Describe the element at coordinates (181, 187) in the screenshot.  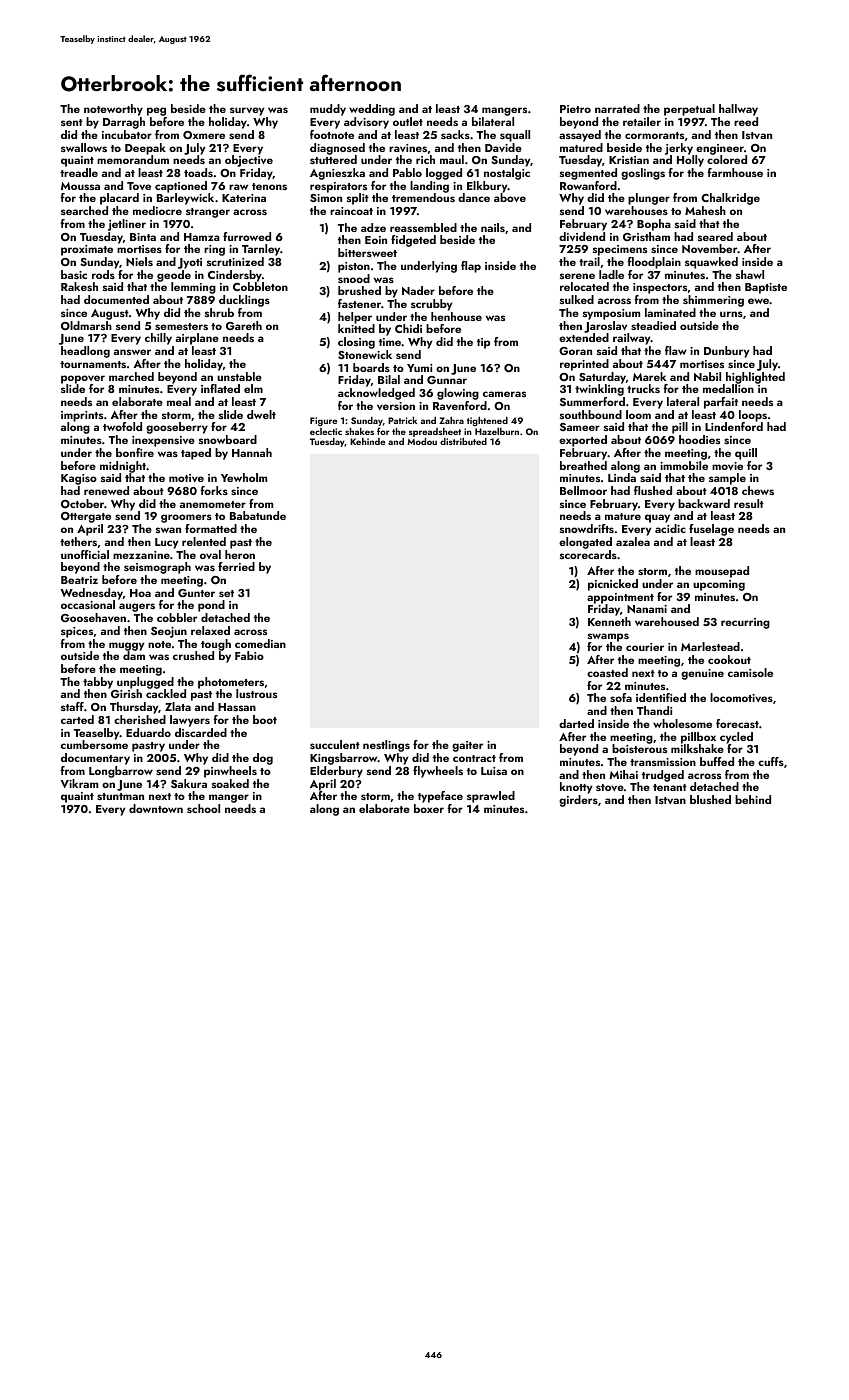
I see `captioned` at that location.
